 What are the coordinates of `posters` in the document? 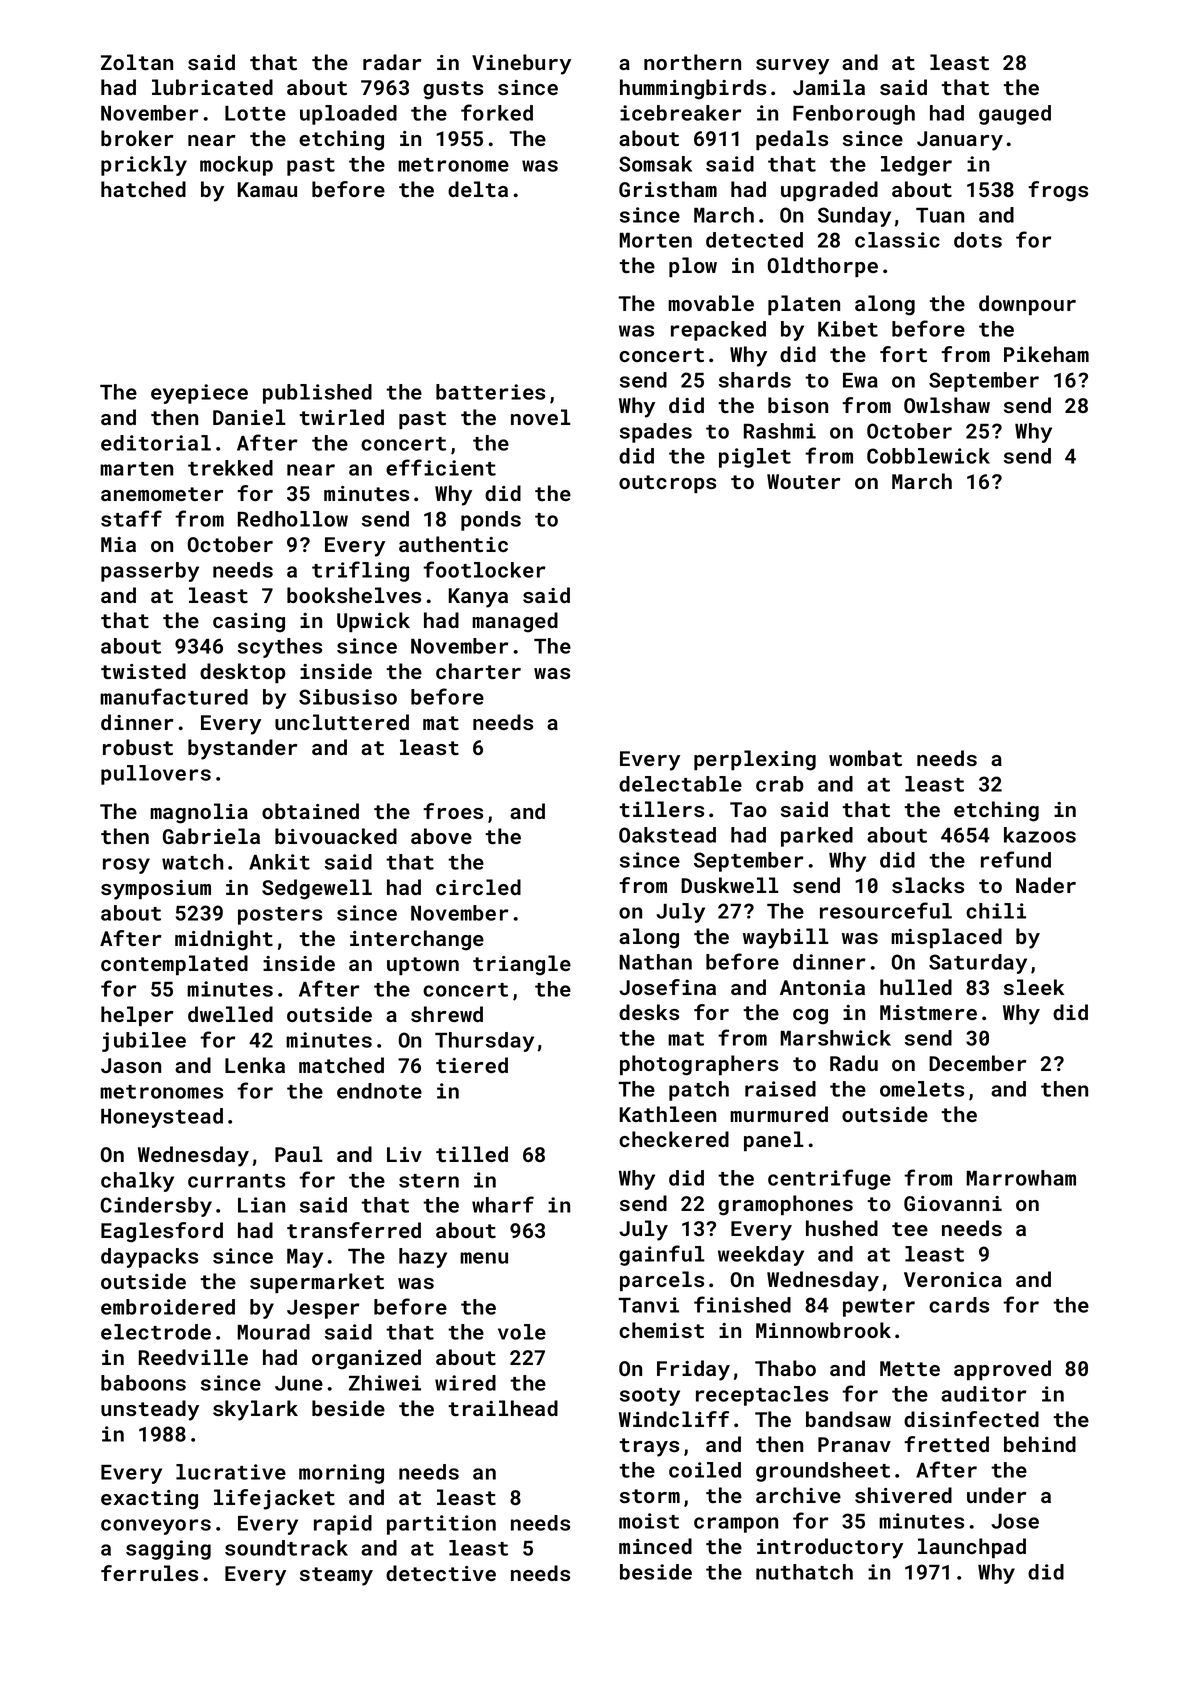 It's located at (280, 916).
